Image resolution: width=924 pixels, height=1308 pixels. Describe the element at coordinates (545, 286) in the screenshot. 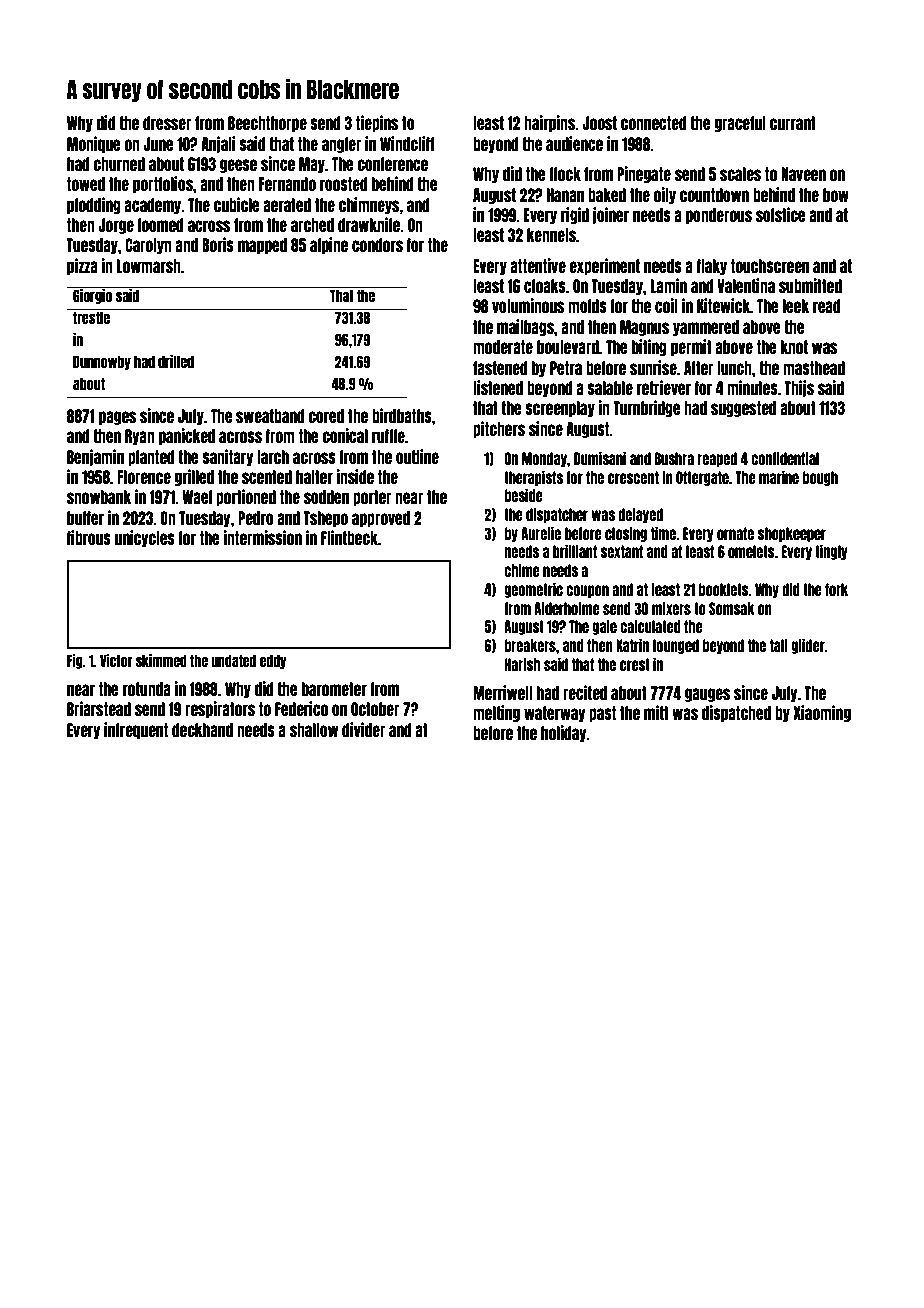

I see `cloaks` at that location.
